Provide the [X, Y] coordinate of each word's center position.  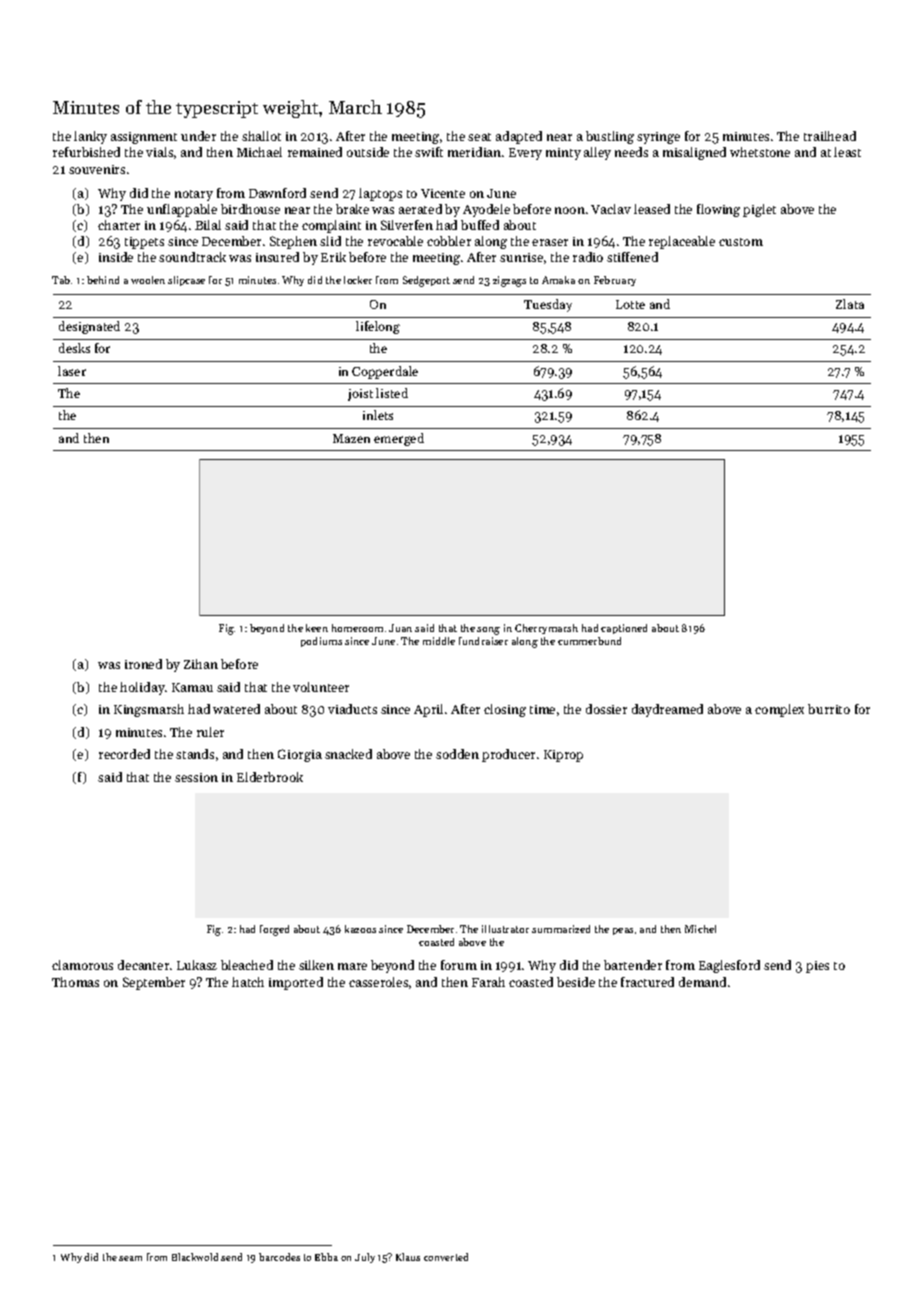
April [428, 710]
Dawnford [277, 193]
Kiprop [563, 756]
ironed [143, 664]
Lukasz [197, 965]
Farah [488, 982]
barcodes [279, 1257]
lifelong [378, 327]
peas [623, 931]
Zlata [850, 304]
